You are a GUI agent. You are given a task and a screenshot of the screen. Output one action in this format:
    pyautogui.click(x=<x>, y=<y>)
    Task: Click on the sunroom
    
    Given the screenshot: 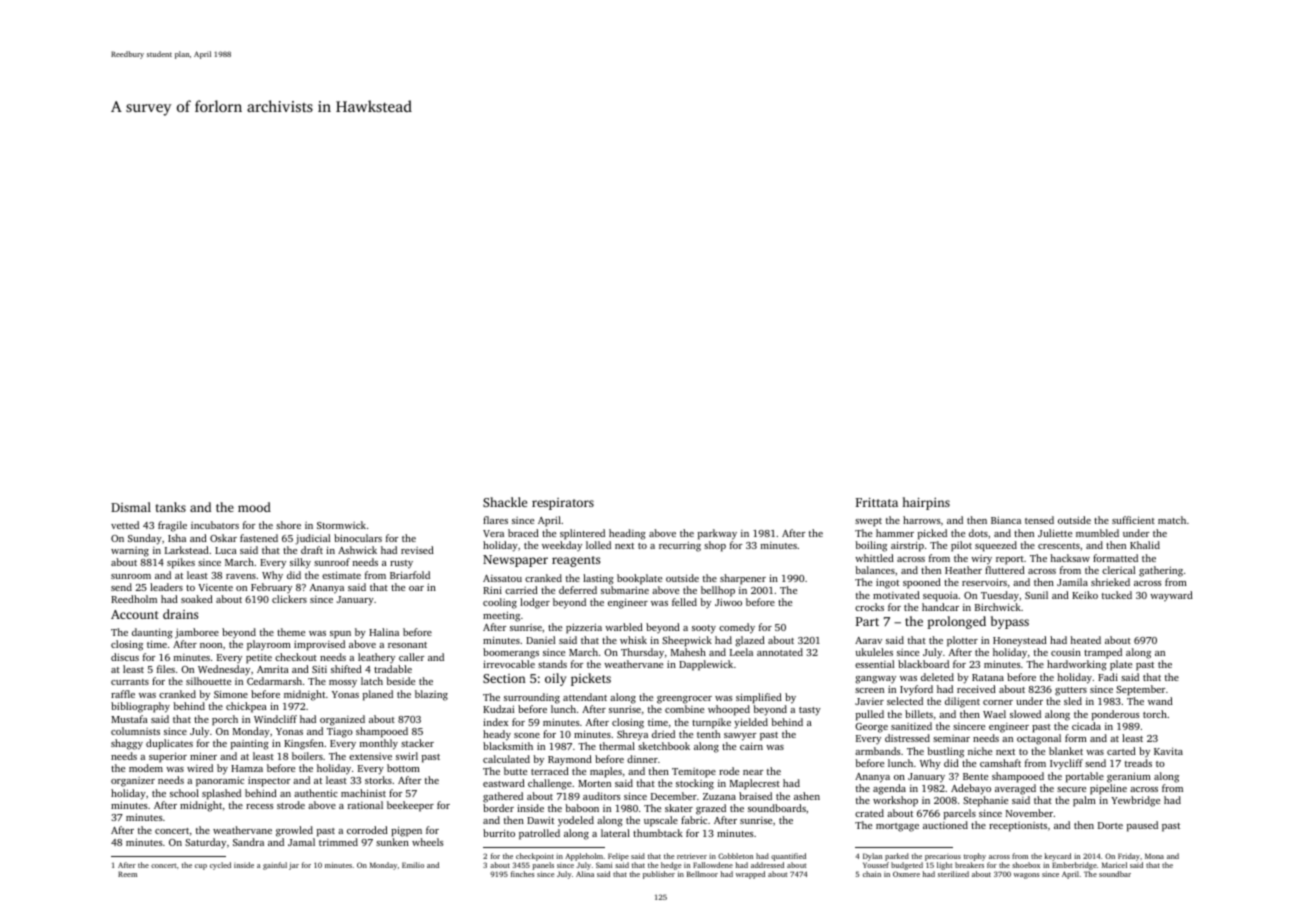 What is the action you would take?
    pyautogui.click(x=131, y=576)
